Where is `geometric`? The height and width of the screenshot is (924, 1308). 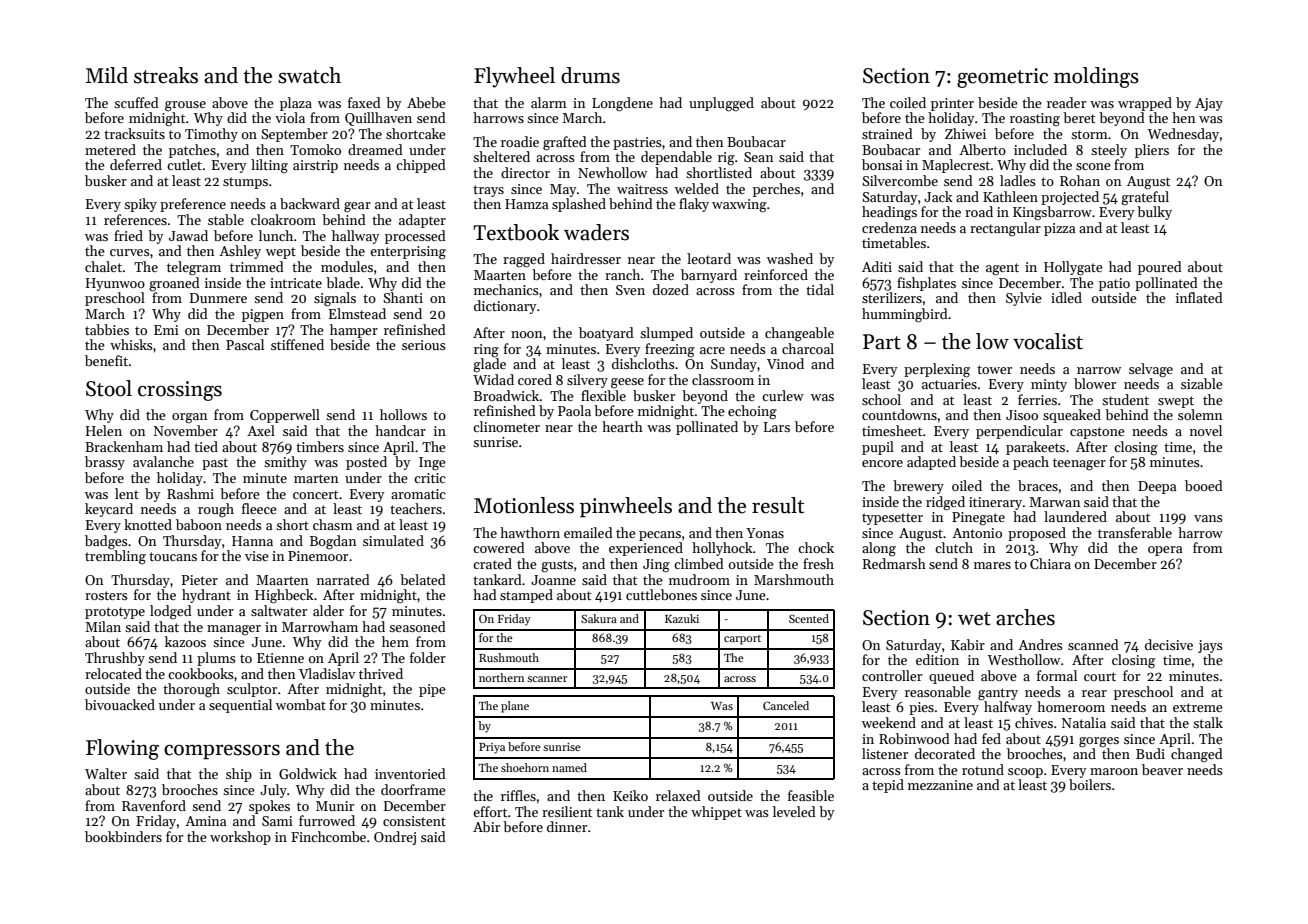
geometric is located at coordinates (1002, 78).
